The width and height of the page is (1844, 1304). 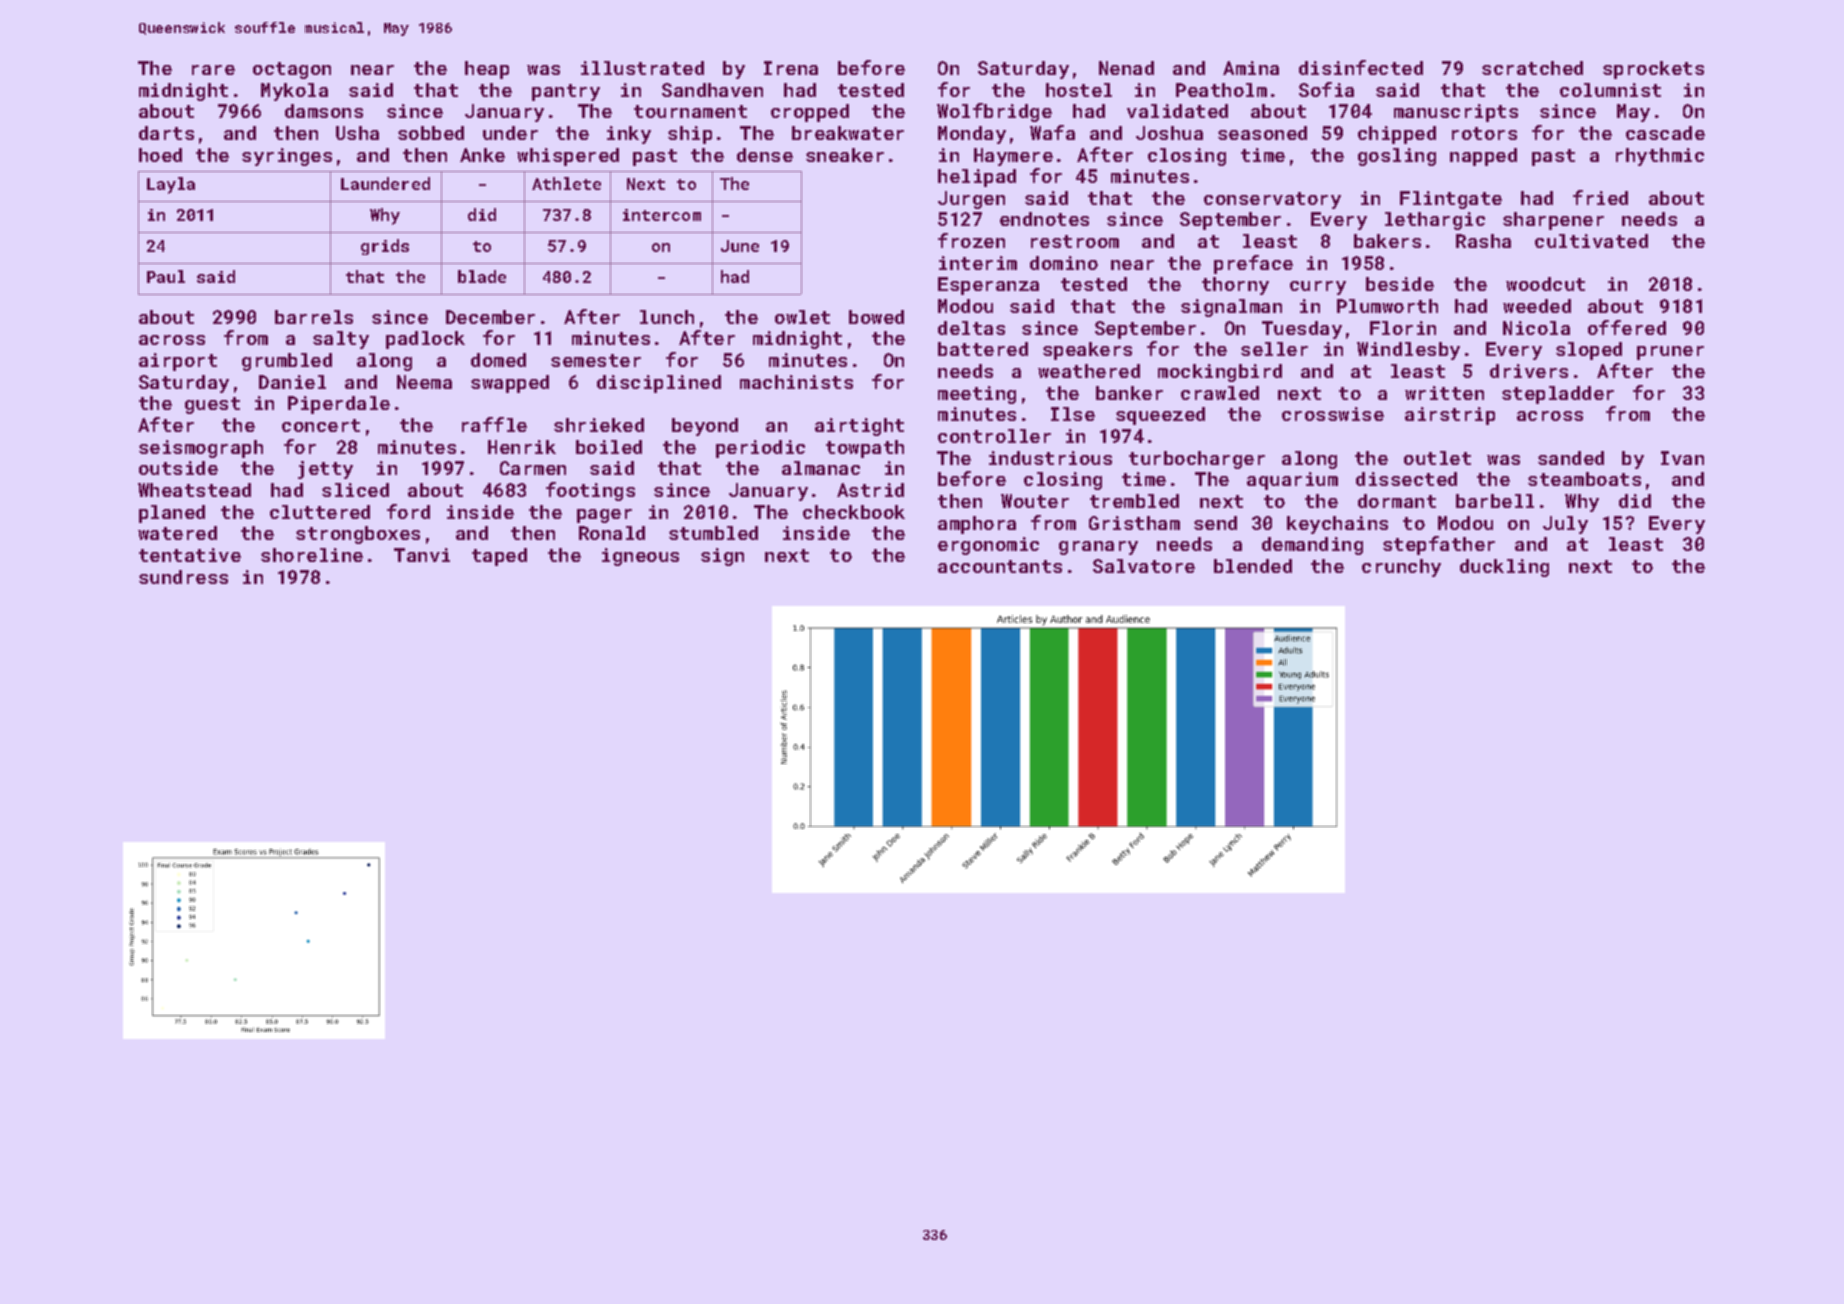 What do you see at coordinates (1326, 89) in the page?
I see `Sofia` at bounding box center [1326, 89].
